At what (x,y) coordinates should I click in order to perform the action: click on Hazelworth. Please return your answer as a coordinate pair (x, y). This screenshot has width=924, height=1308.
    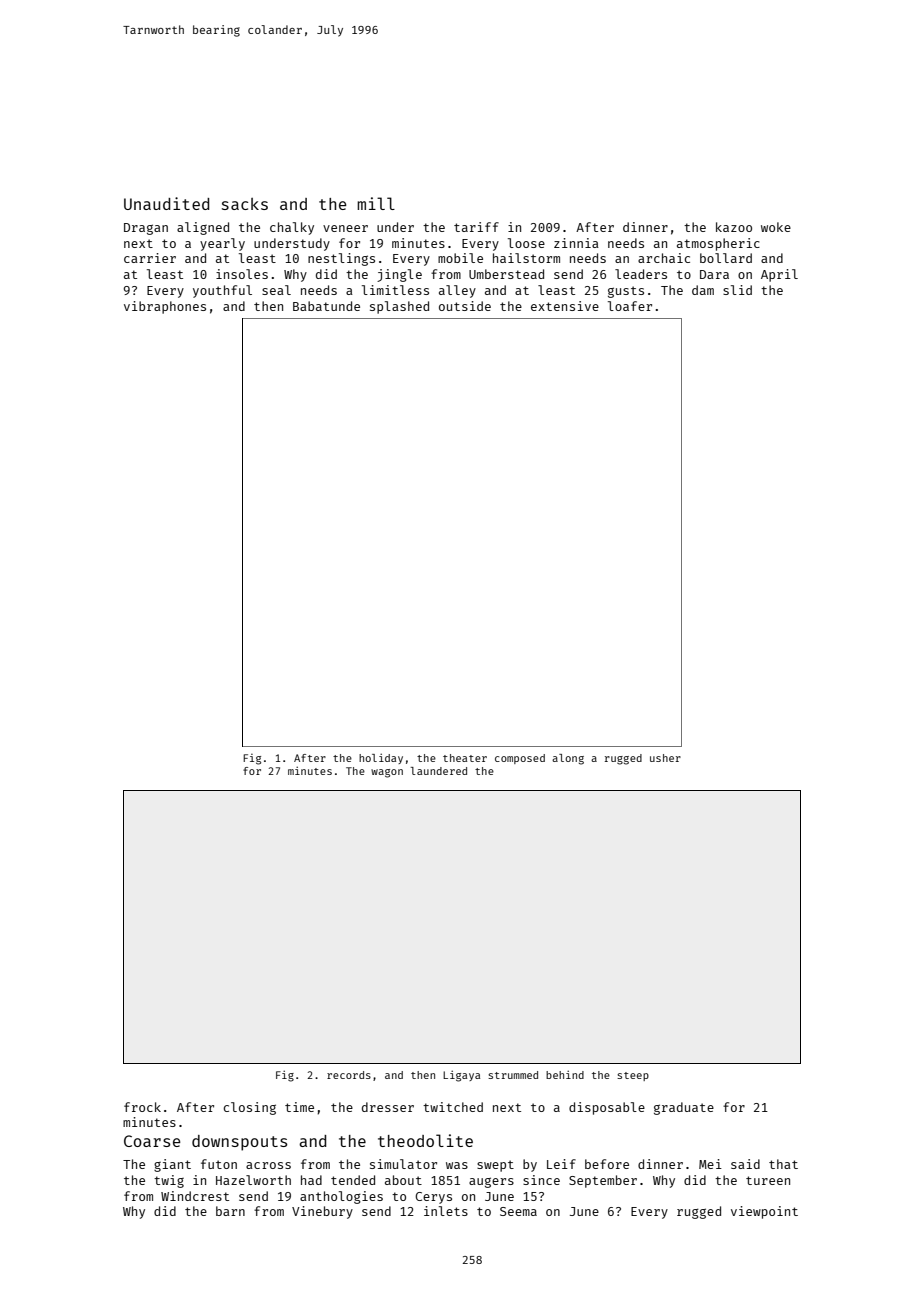
    Looking at the image, I should click on (253, 1180).
